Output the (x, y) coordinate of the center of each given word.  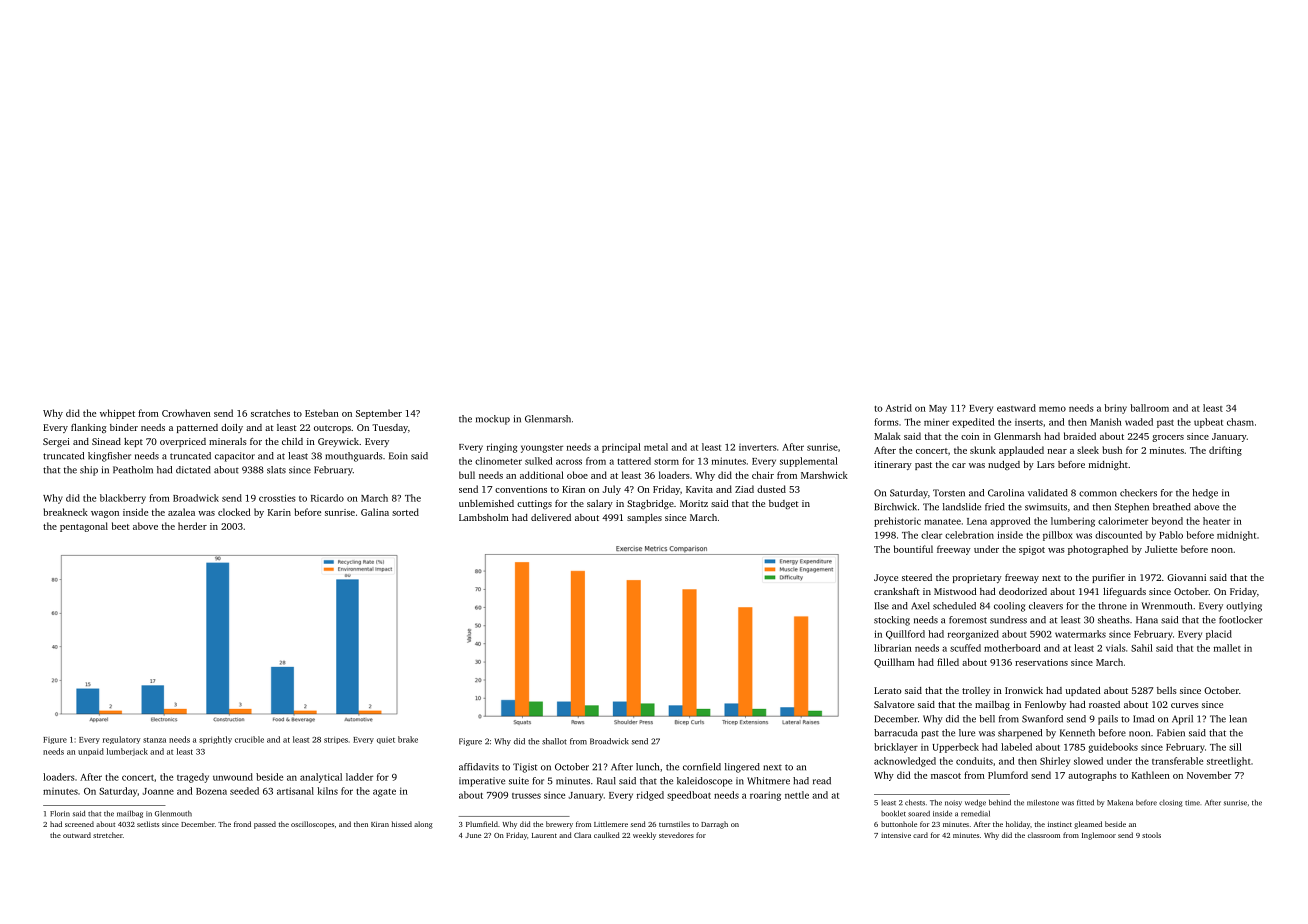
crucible (249, 739)
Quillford (905, 635)
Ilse (881, 606)
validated (1048, 493)
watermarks (1080, 634)
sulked (538, 461)
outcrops (332, 429)
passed (265, 825)
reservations (1041, 662)
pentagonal (84, 527)
